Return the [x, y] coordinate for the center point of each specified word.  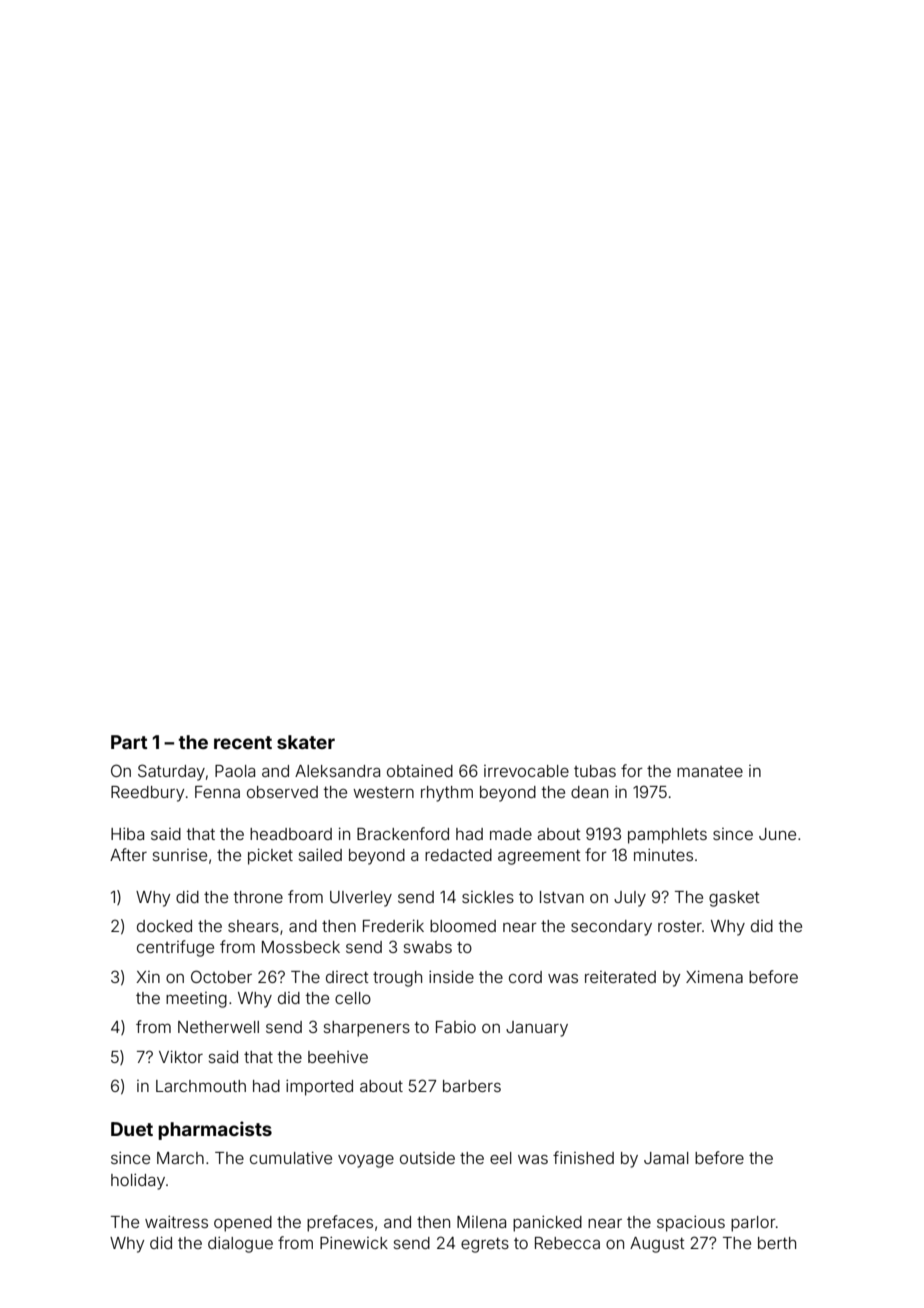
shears [253, 926]
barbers [472, 1086]
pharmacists [215, 1130]
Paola [235, 771]
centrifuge [175, 948]
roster [680, 926]
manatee [710, 771]
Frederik [393, 925]
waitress [176, 1221]
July [630, 899]
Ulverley [361, 899]
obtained [420, 770]
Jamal [666, 1158]
